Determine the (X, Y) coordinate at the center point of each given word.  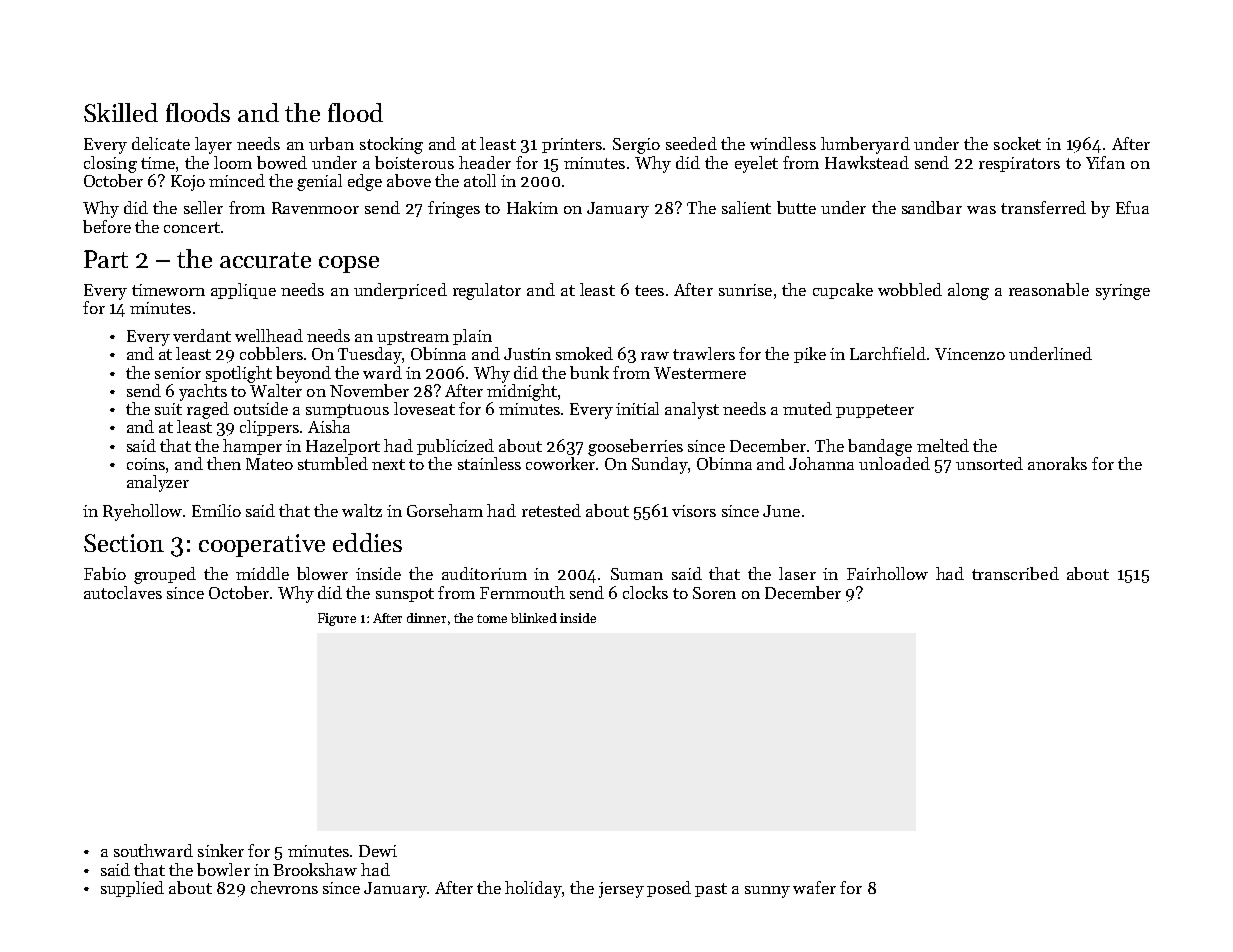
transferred (1043, 207)
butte (796, 207)
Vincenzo (970, 354)
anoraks (1057, 463)
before (107, 226)
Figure (337, 619)
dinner (426, 618)
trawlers (704, 353)
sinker (221, 850)
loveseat (424, 408)
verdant (202, 335)
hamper (252, 447)
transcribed (1015, 573)
